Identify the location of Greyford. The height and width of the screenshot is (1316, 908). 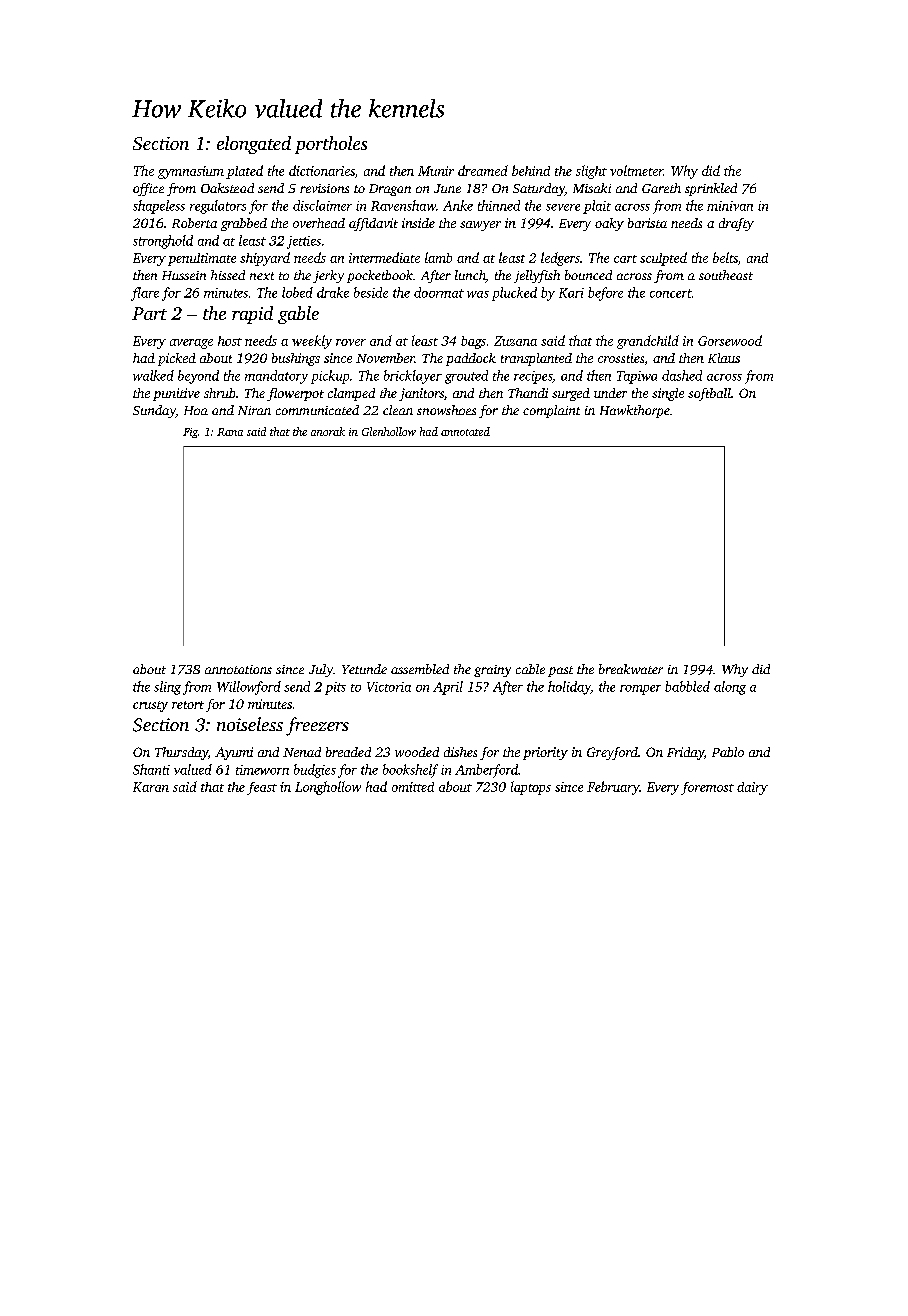
(612, 753).
